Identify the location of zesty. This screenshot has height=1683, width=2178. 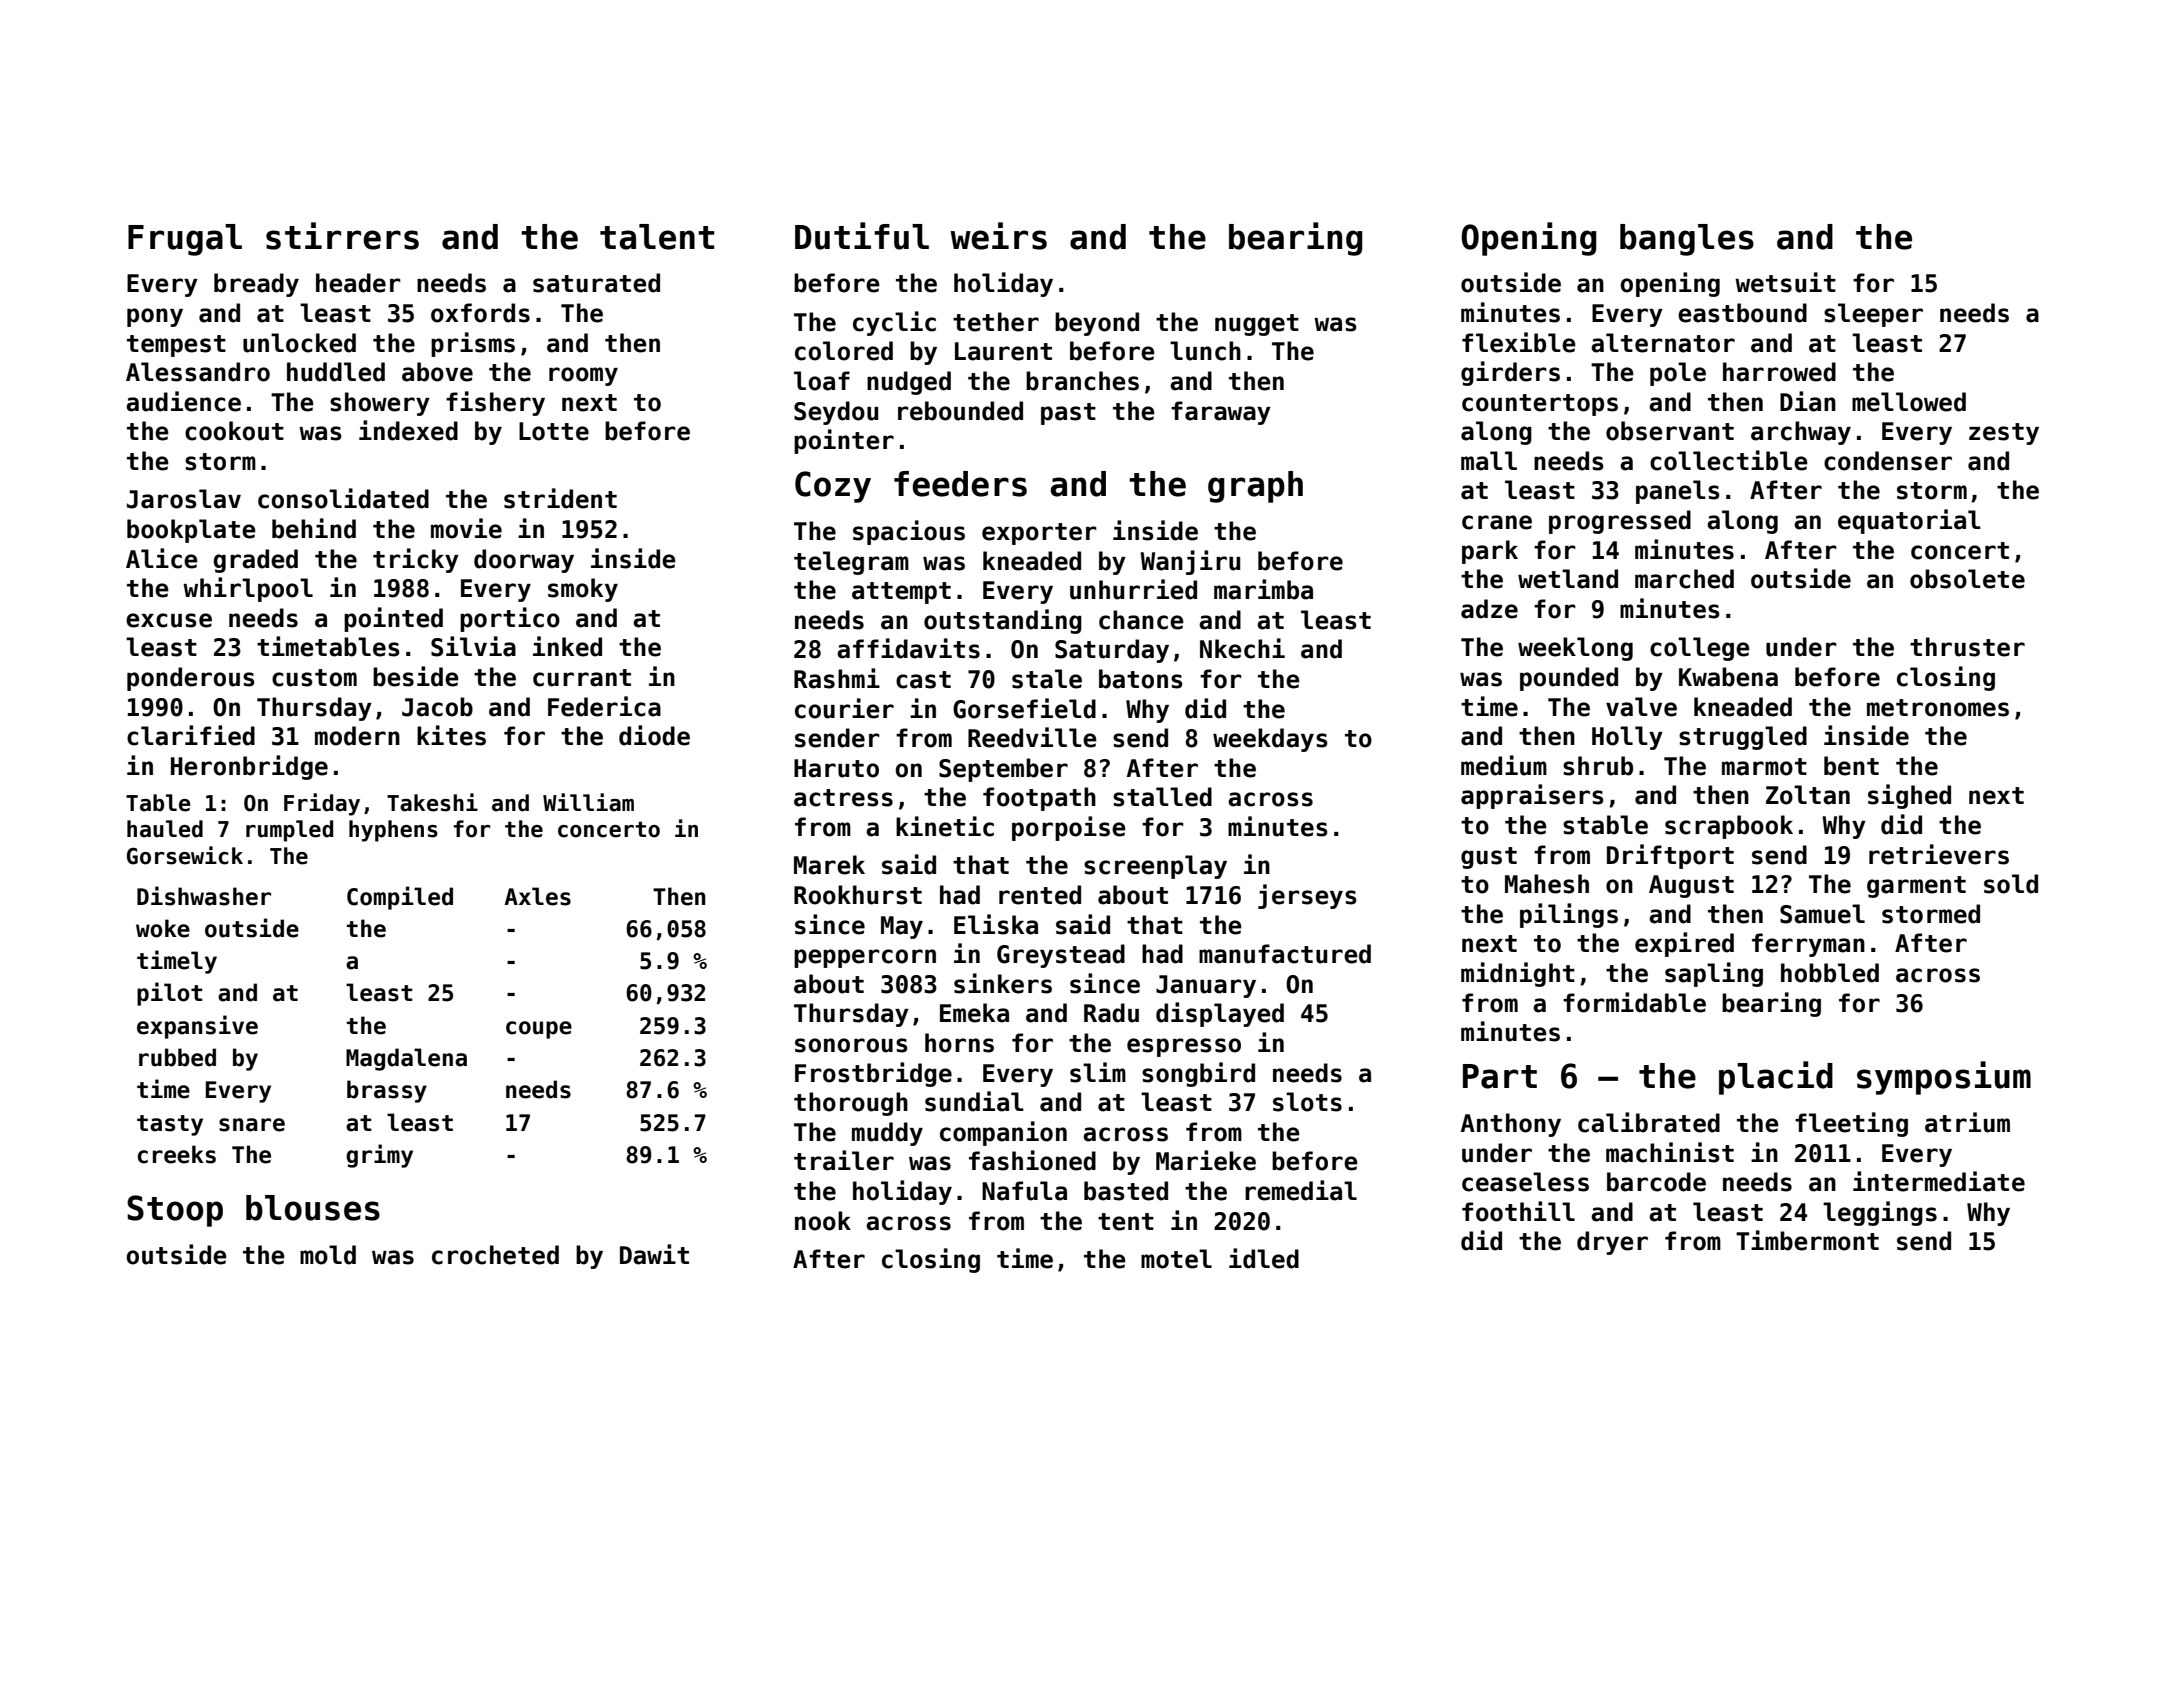
(2004, 434).
